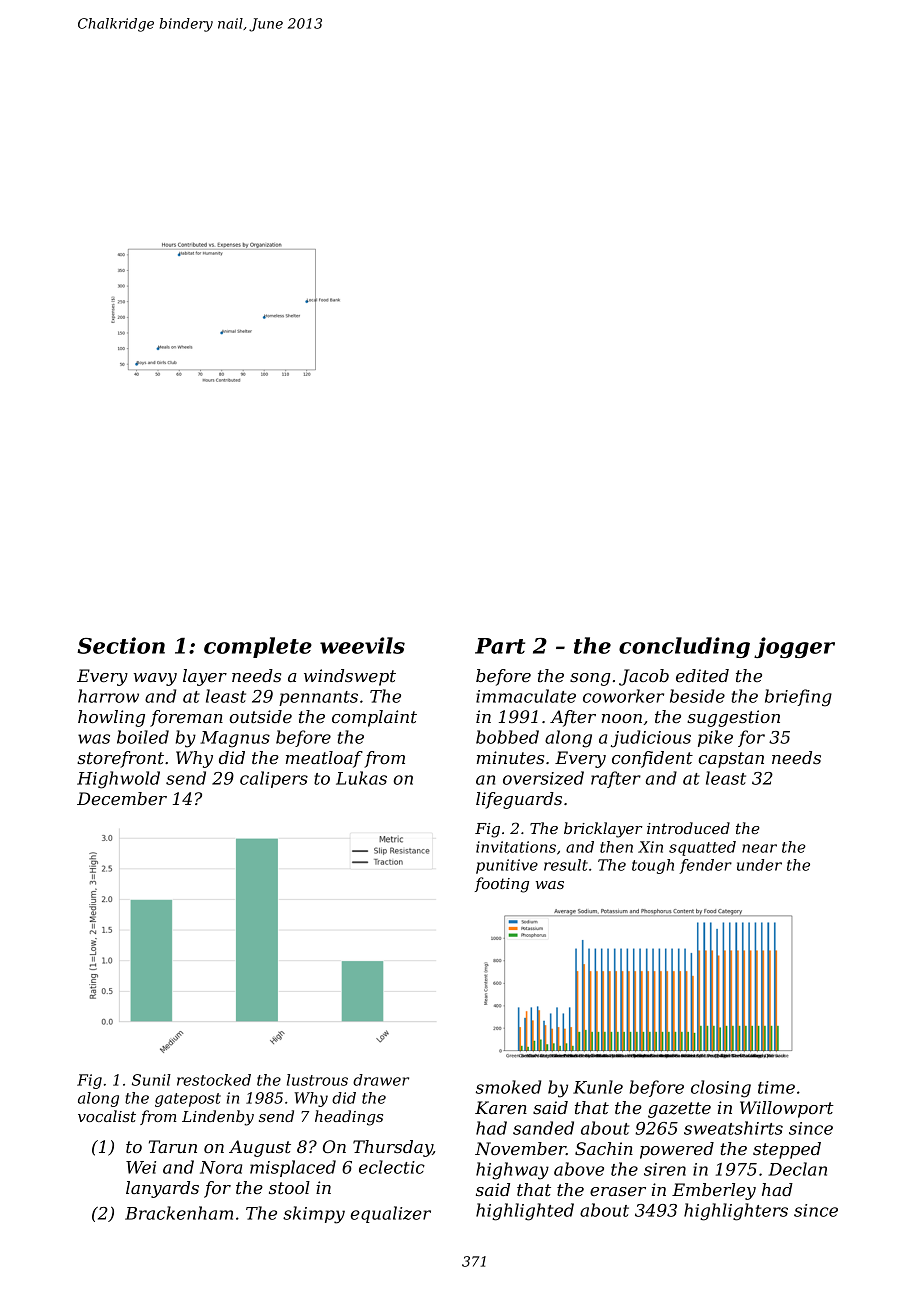 The image size is (924, 1308). What do you see at coordinates (794, 647) in the screenshot?
I see `jogger` at bounding box center [794, 647].
